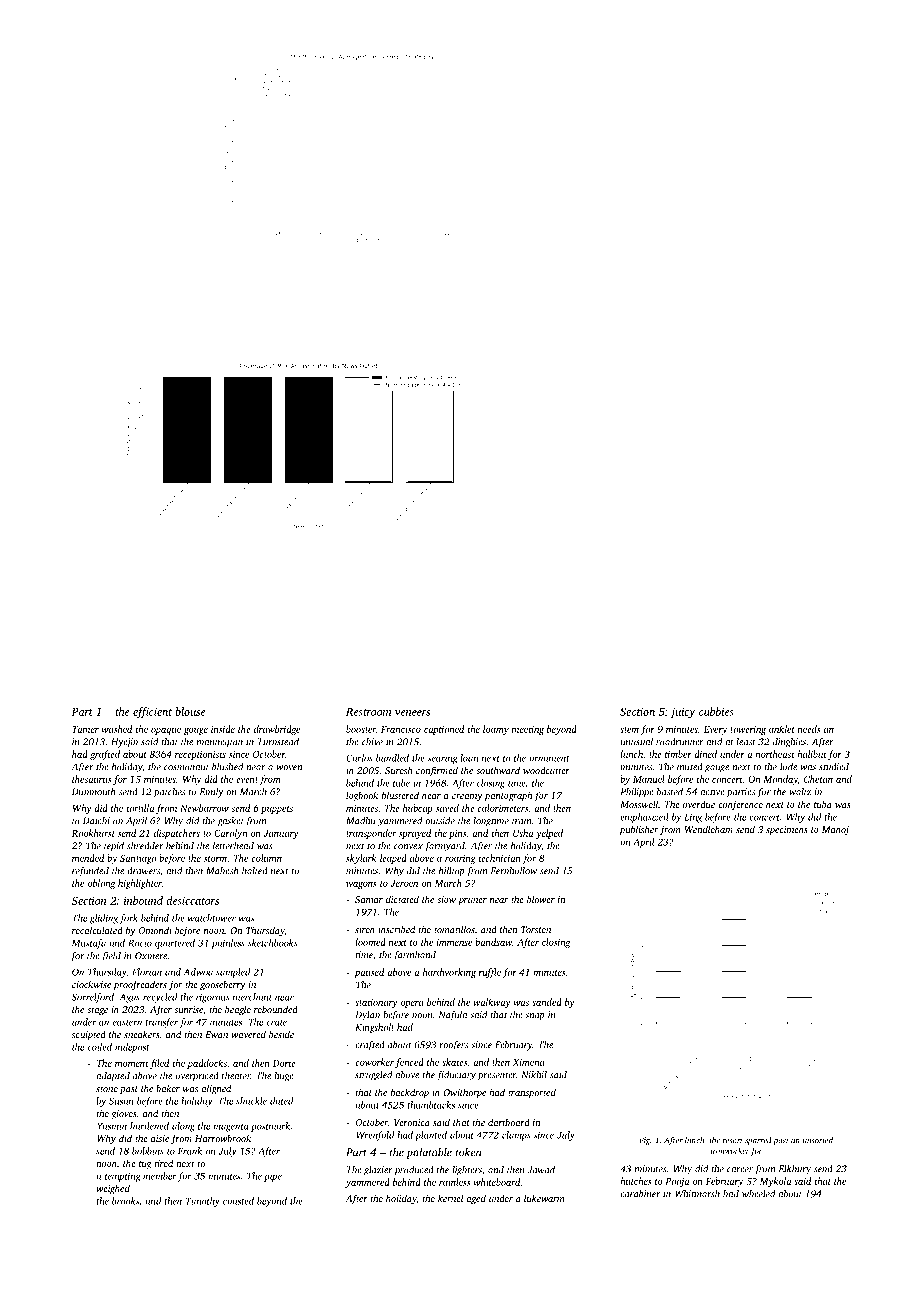  Describe the element at coordinates (277, 1023) in the image. I see `crate` at that location.
